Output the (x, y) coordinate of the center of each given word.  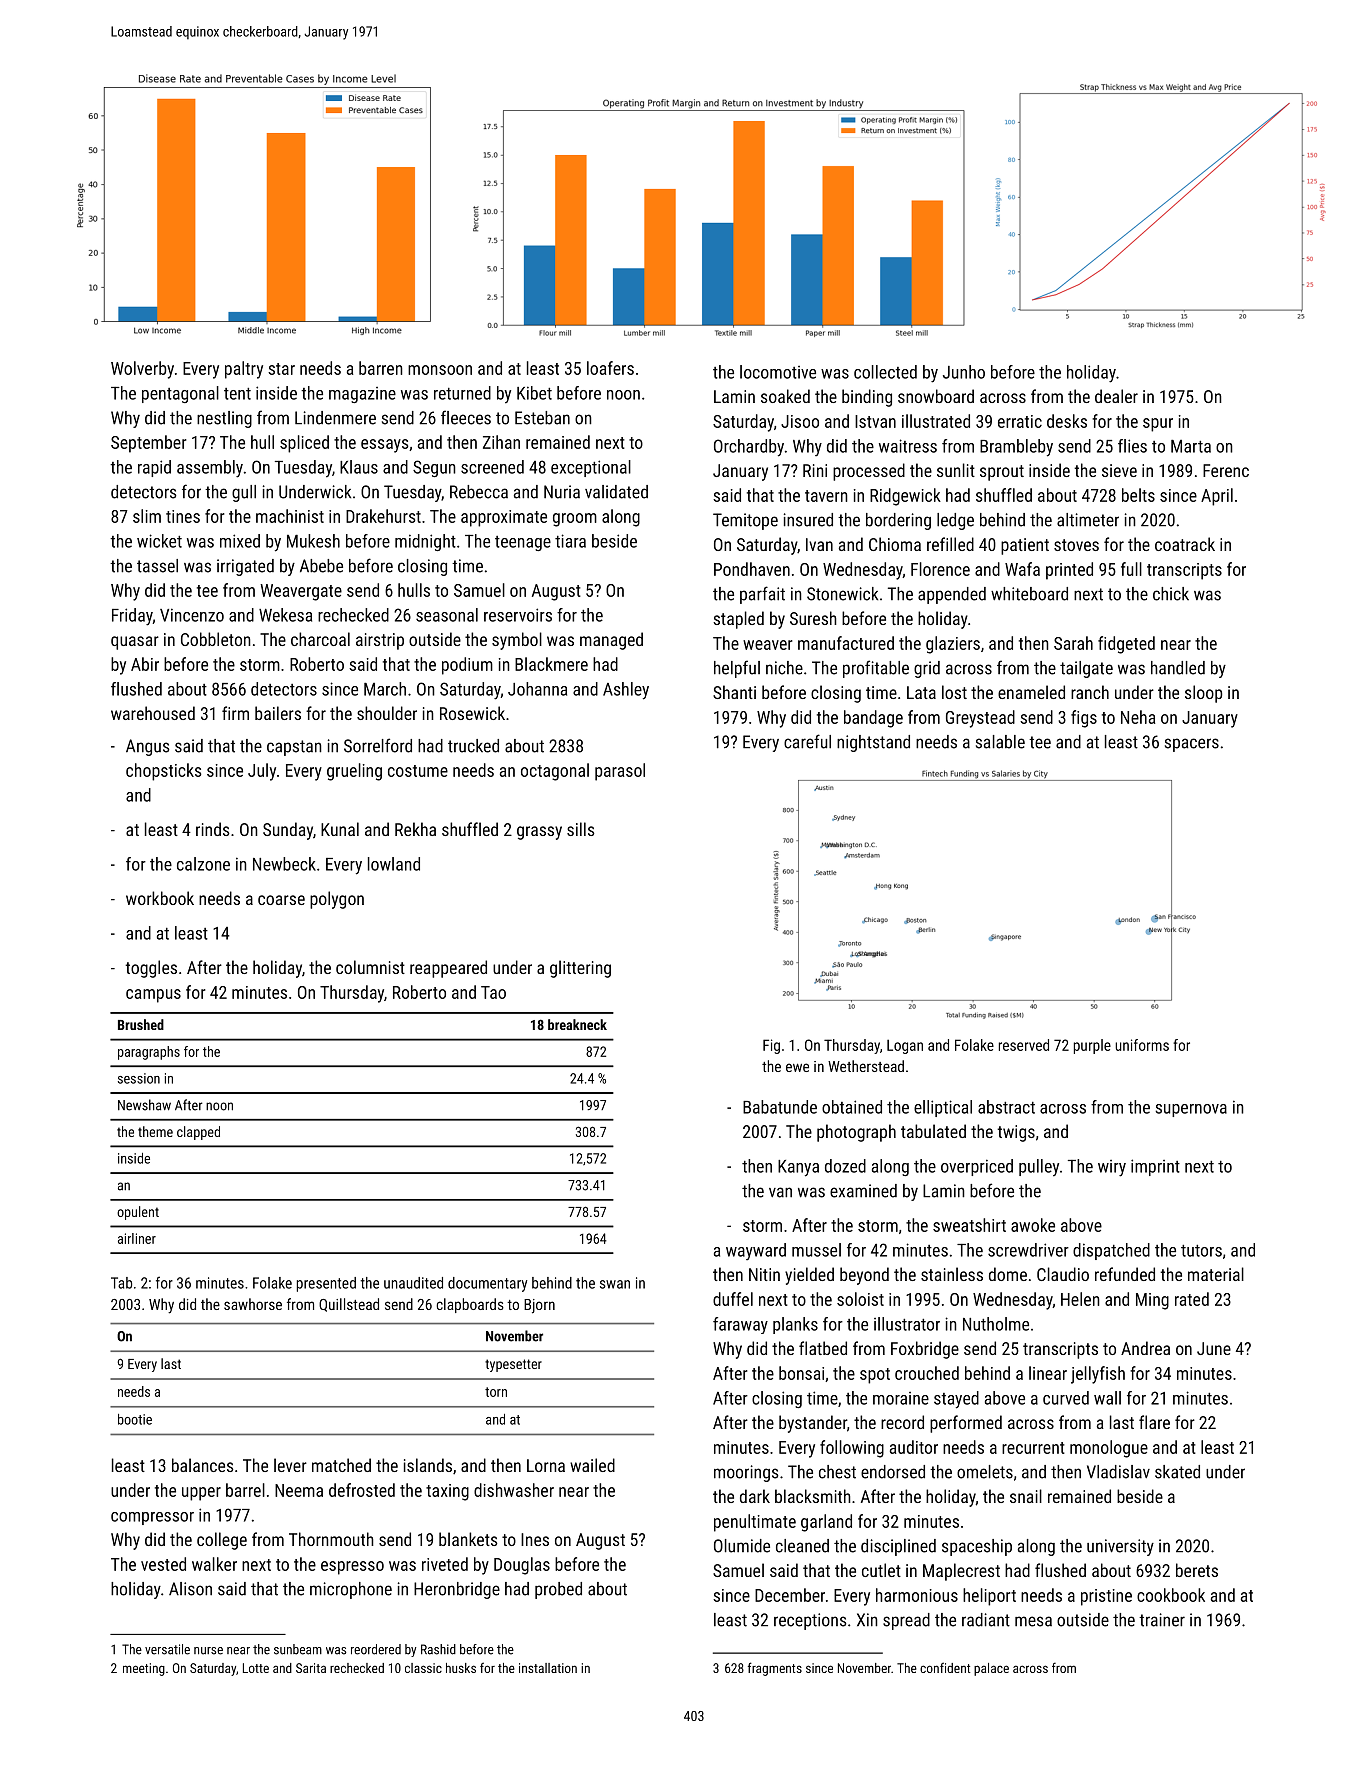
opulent (138, 1213)
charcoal (320, 639)
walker (214, 1564)
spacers (1192, 745)
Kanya (798, 1168)
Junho (964, 372)
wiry (1112, 1168)
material (1216, 1274)
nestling (224, 419)
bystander (813, 1424)
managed (611, 641)
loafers (610, 368)
